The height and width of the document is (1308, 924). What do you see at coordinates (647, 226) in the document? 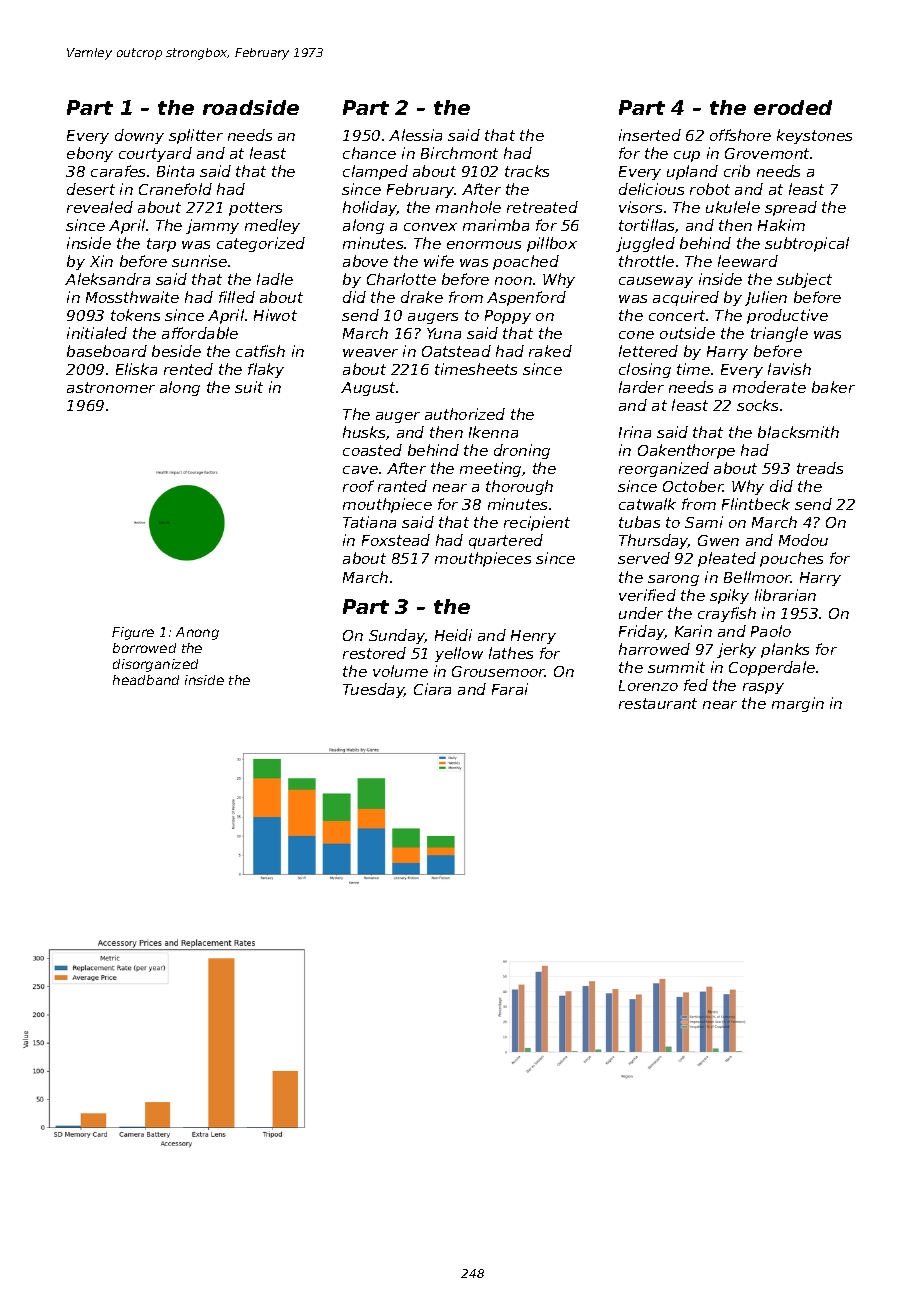
I see `tortillas` at bounding box center [647, 226].
